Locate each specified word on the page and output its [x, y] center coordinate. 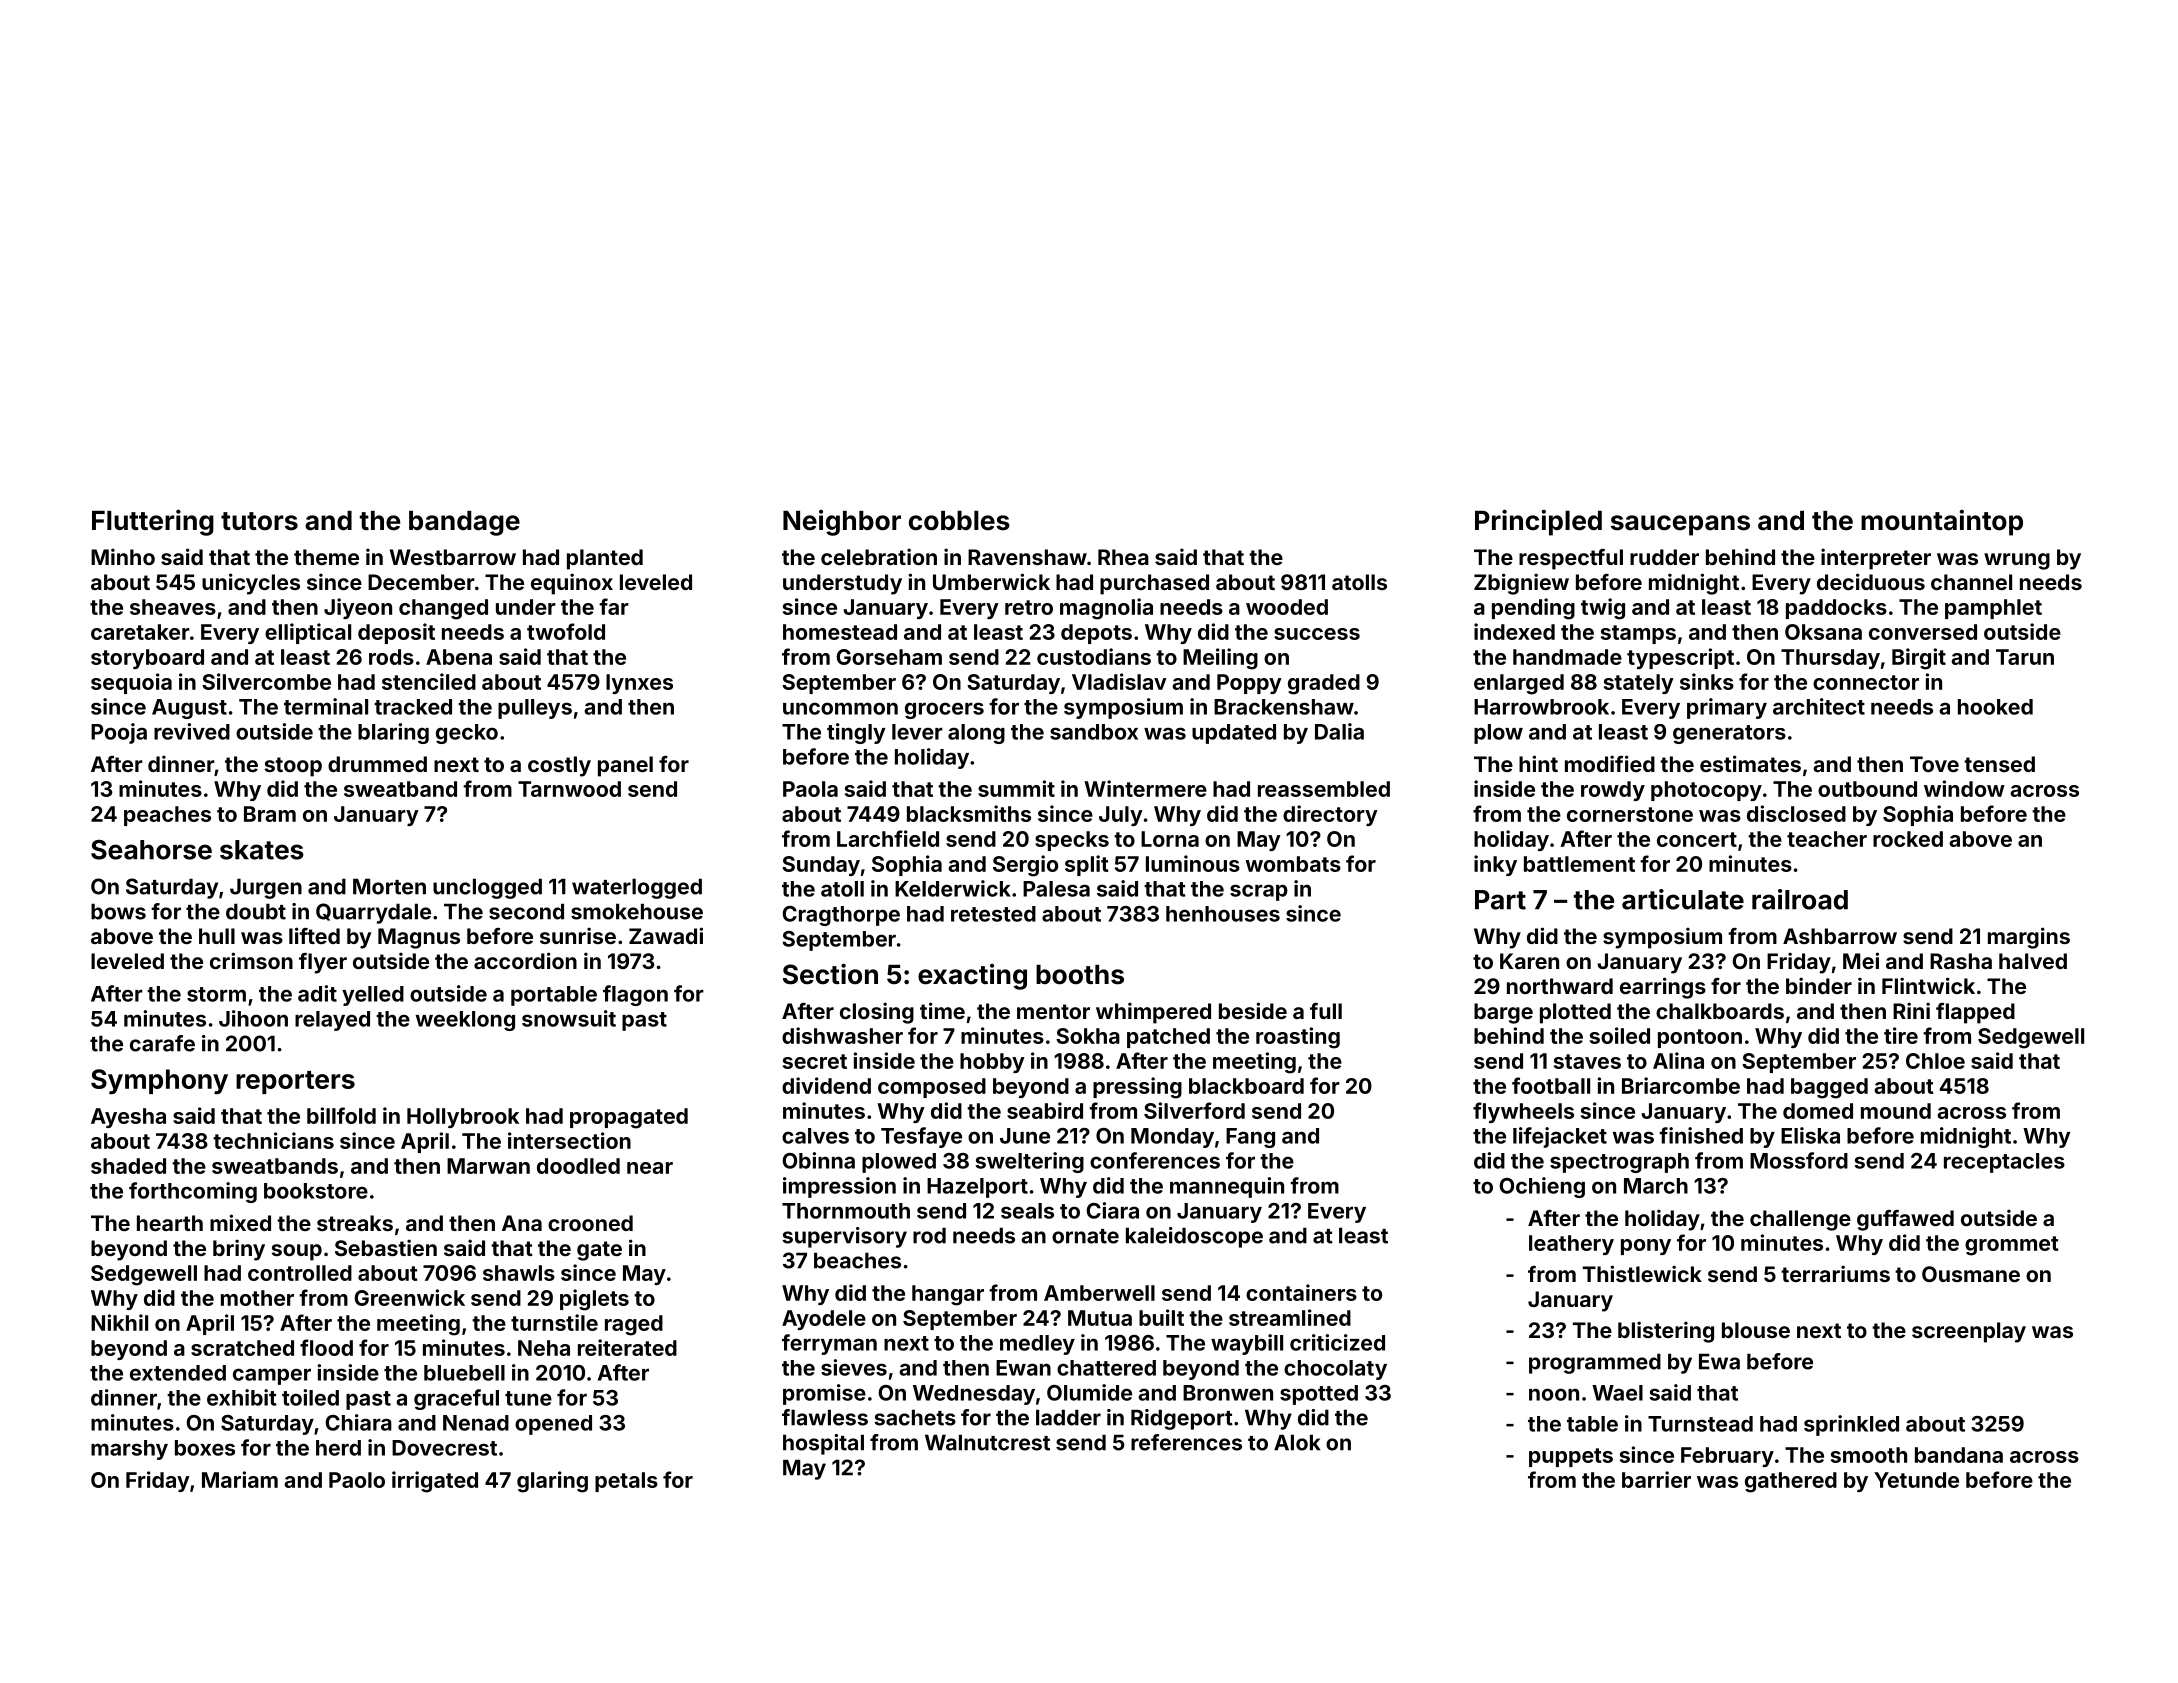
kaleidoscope [1194, 1237]
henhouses [1223, 914]
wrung [2017, 561]
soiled [1620, 1035]
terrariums [1835, 1273]
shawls [519, 1273]
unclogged [487, 888]
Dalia [1339, 731]
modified [1610, 763]
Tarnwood [569, 789]
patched [1168, 1038]
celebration [879, 556]
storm [216, 994]
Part [1500, 900]
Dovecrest [444, 1448]
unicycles [251, 584]
